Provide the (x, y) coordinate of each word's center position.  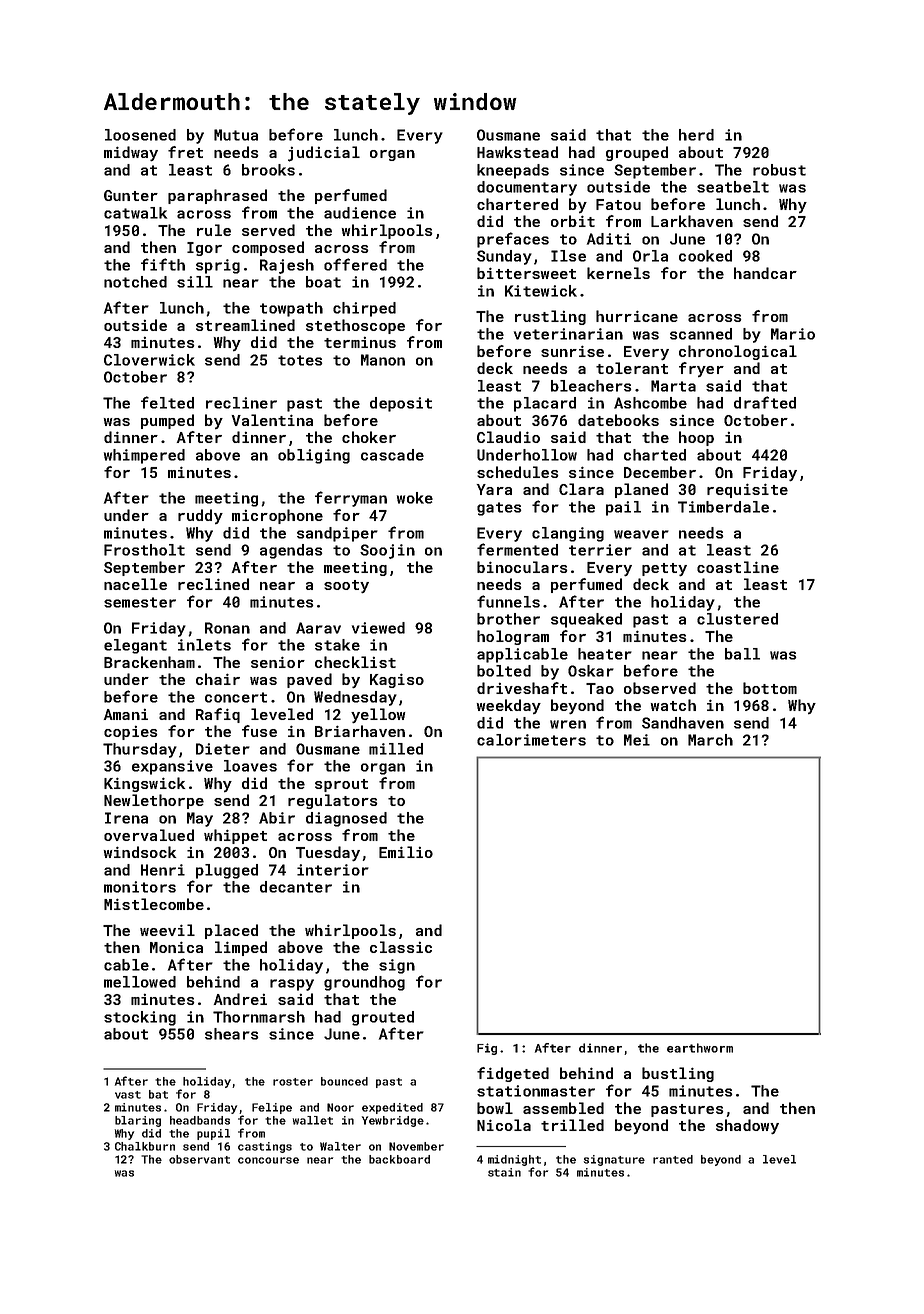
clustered (737, 619)
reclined (213, 584)
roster (293, 1082)
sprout (341, 785)
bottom (770, 688)
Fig (487, 1049)
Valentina (272, 420)
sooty (346, 586)
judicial (324, 154)
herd (696, 135)
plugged (227, 871)
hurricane (637, 316)
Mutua (236, 135)
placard (545, 404)
